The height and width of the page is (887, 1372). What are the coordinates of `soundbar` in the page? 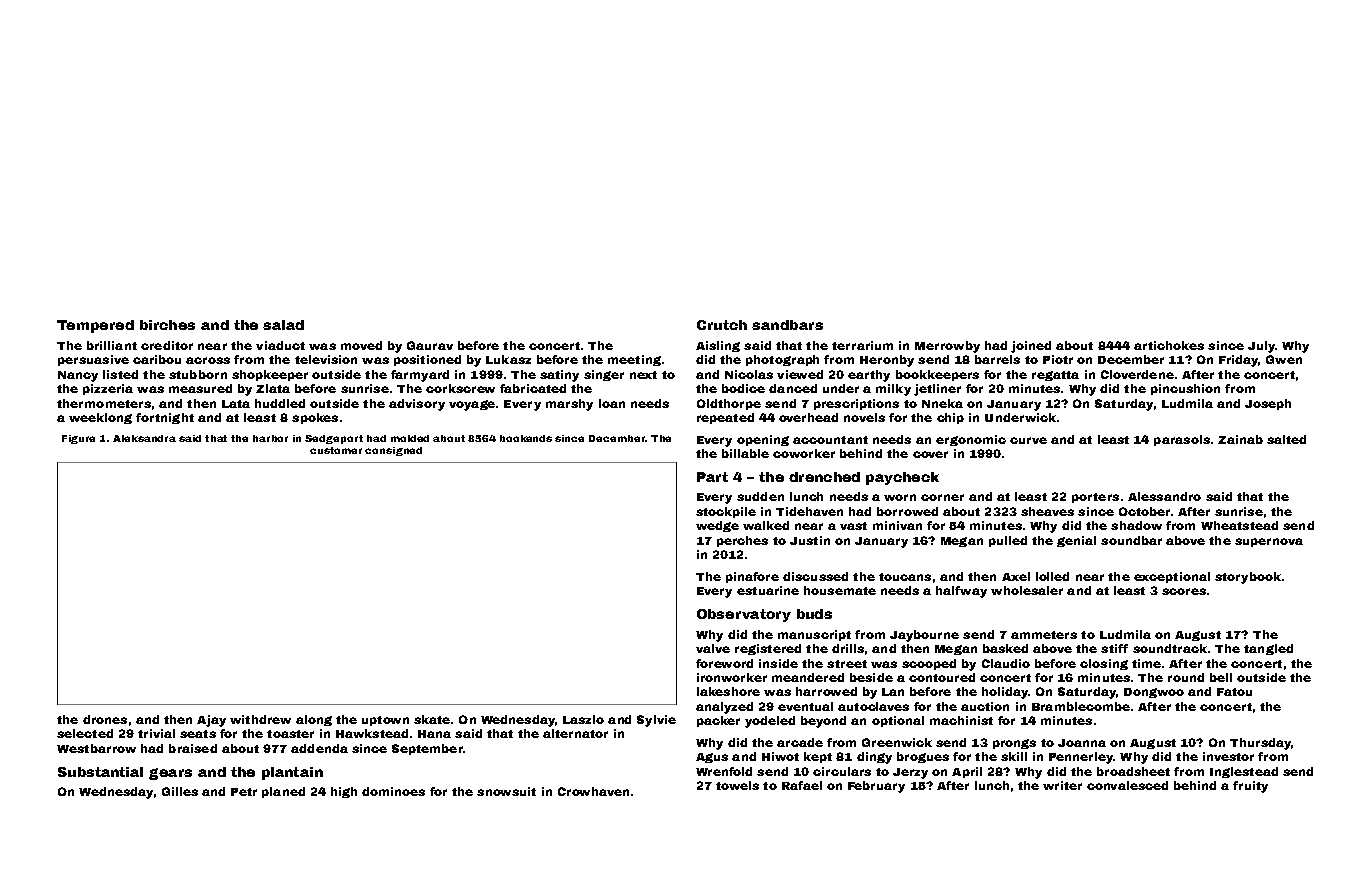 It's located at (1131, 540).
